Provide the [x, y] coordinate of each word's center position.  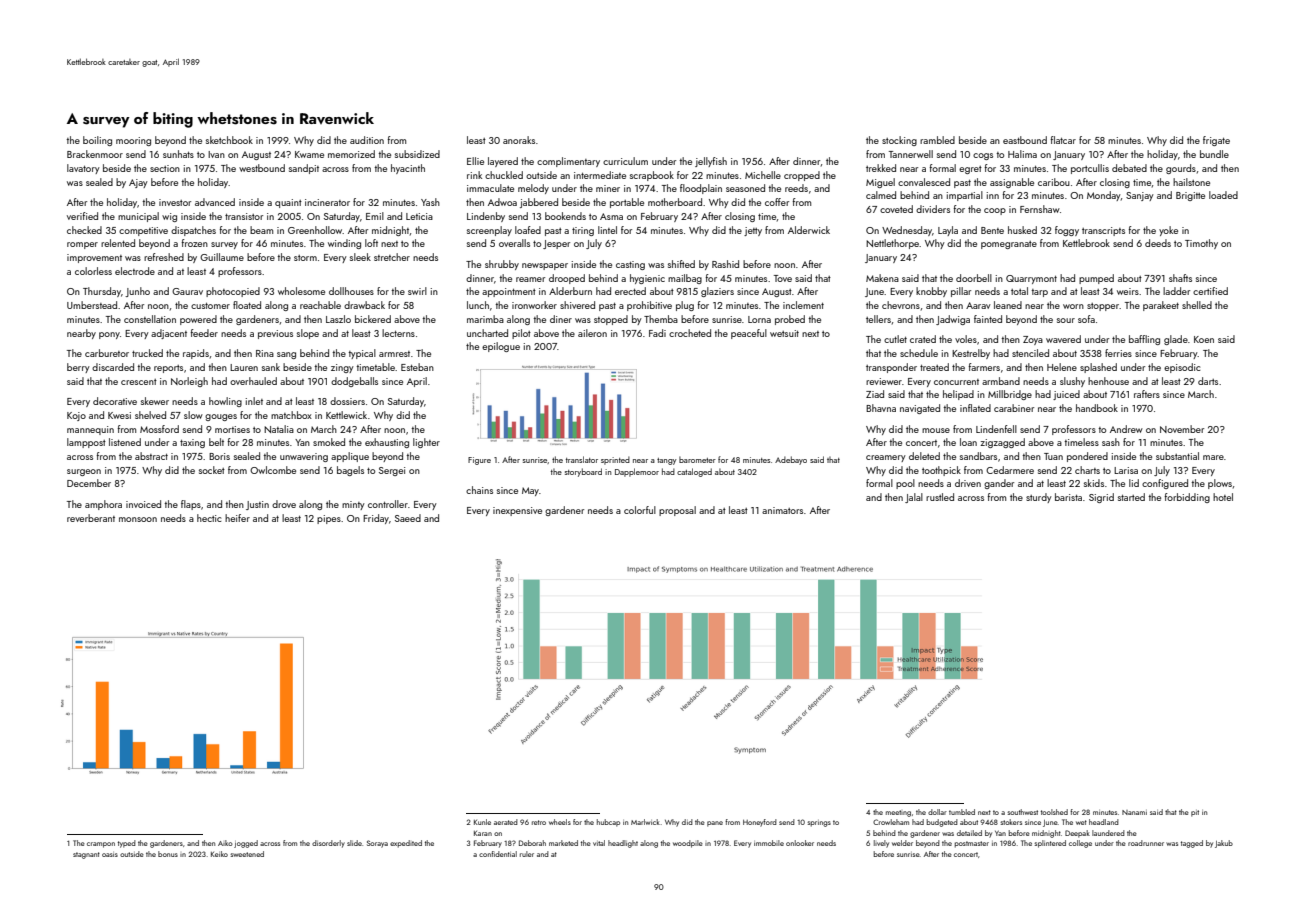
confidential [498, 854]
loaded [1223, 195]
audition [367, 140]
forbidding [1187, 498]
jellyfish [711, 162]
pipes [329, 519]
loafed [528, 230]
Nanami [1134, 812]
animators [782, 510]
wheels [560, 822]
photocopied [233, 292]
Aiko [225, 843]
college [1080, 844]
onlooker [800, 843]
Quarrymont [1031, 279]
